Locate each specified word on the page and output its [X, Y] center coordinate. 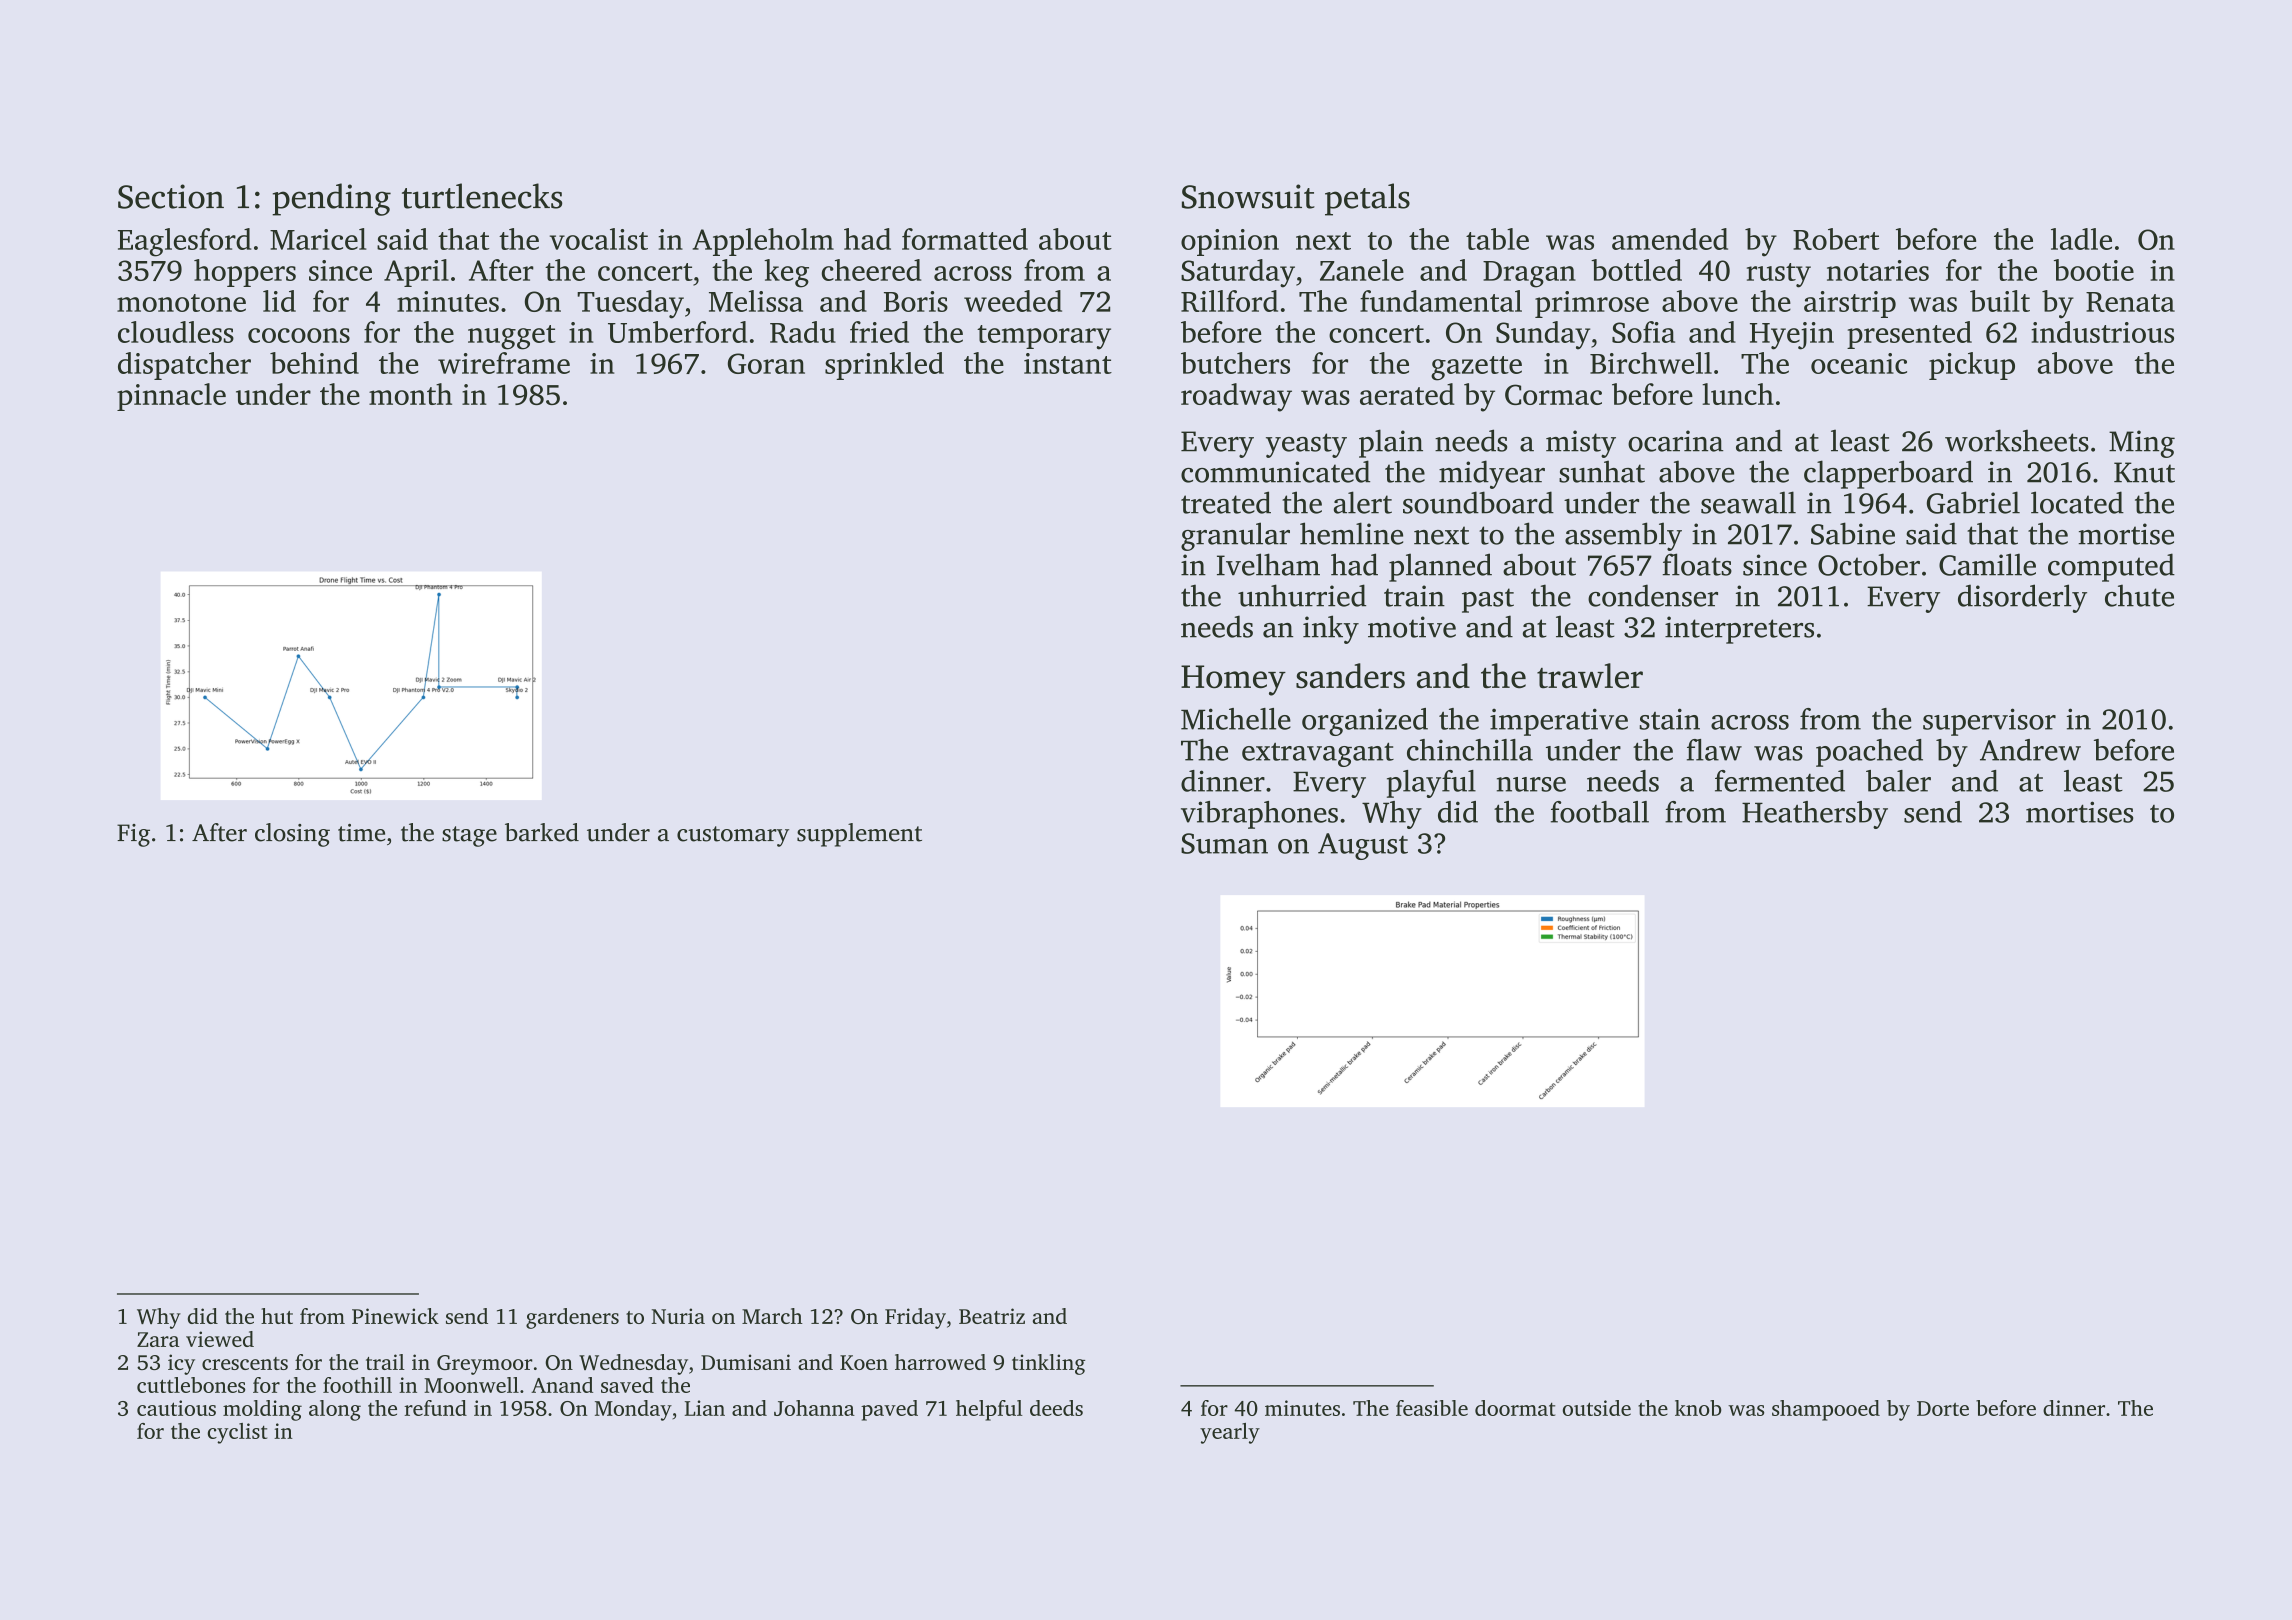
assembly [1623, 536]
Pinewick [395, 1316]
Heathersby [1815, 815]
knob [1698, 1408]
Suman [1224, 843]
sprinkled [884, 366]
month [410, 394]
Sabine [1853, 533]
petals [1367, 199]
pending [331, 199]
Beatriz [992, 1316]
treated [1226, 502]
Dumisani [746, 1362]
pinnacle [171, 397]
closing [292, 835]
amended [1670, 239]
